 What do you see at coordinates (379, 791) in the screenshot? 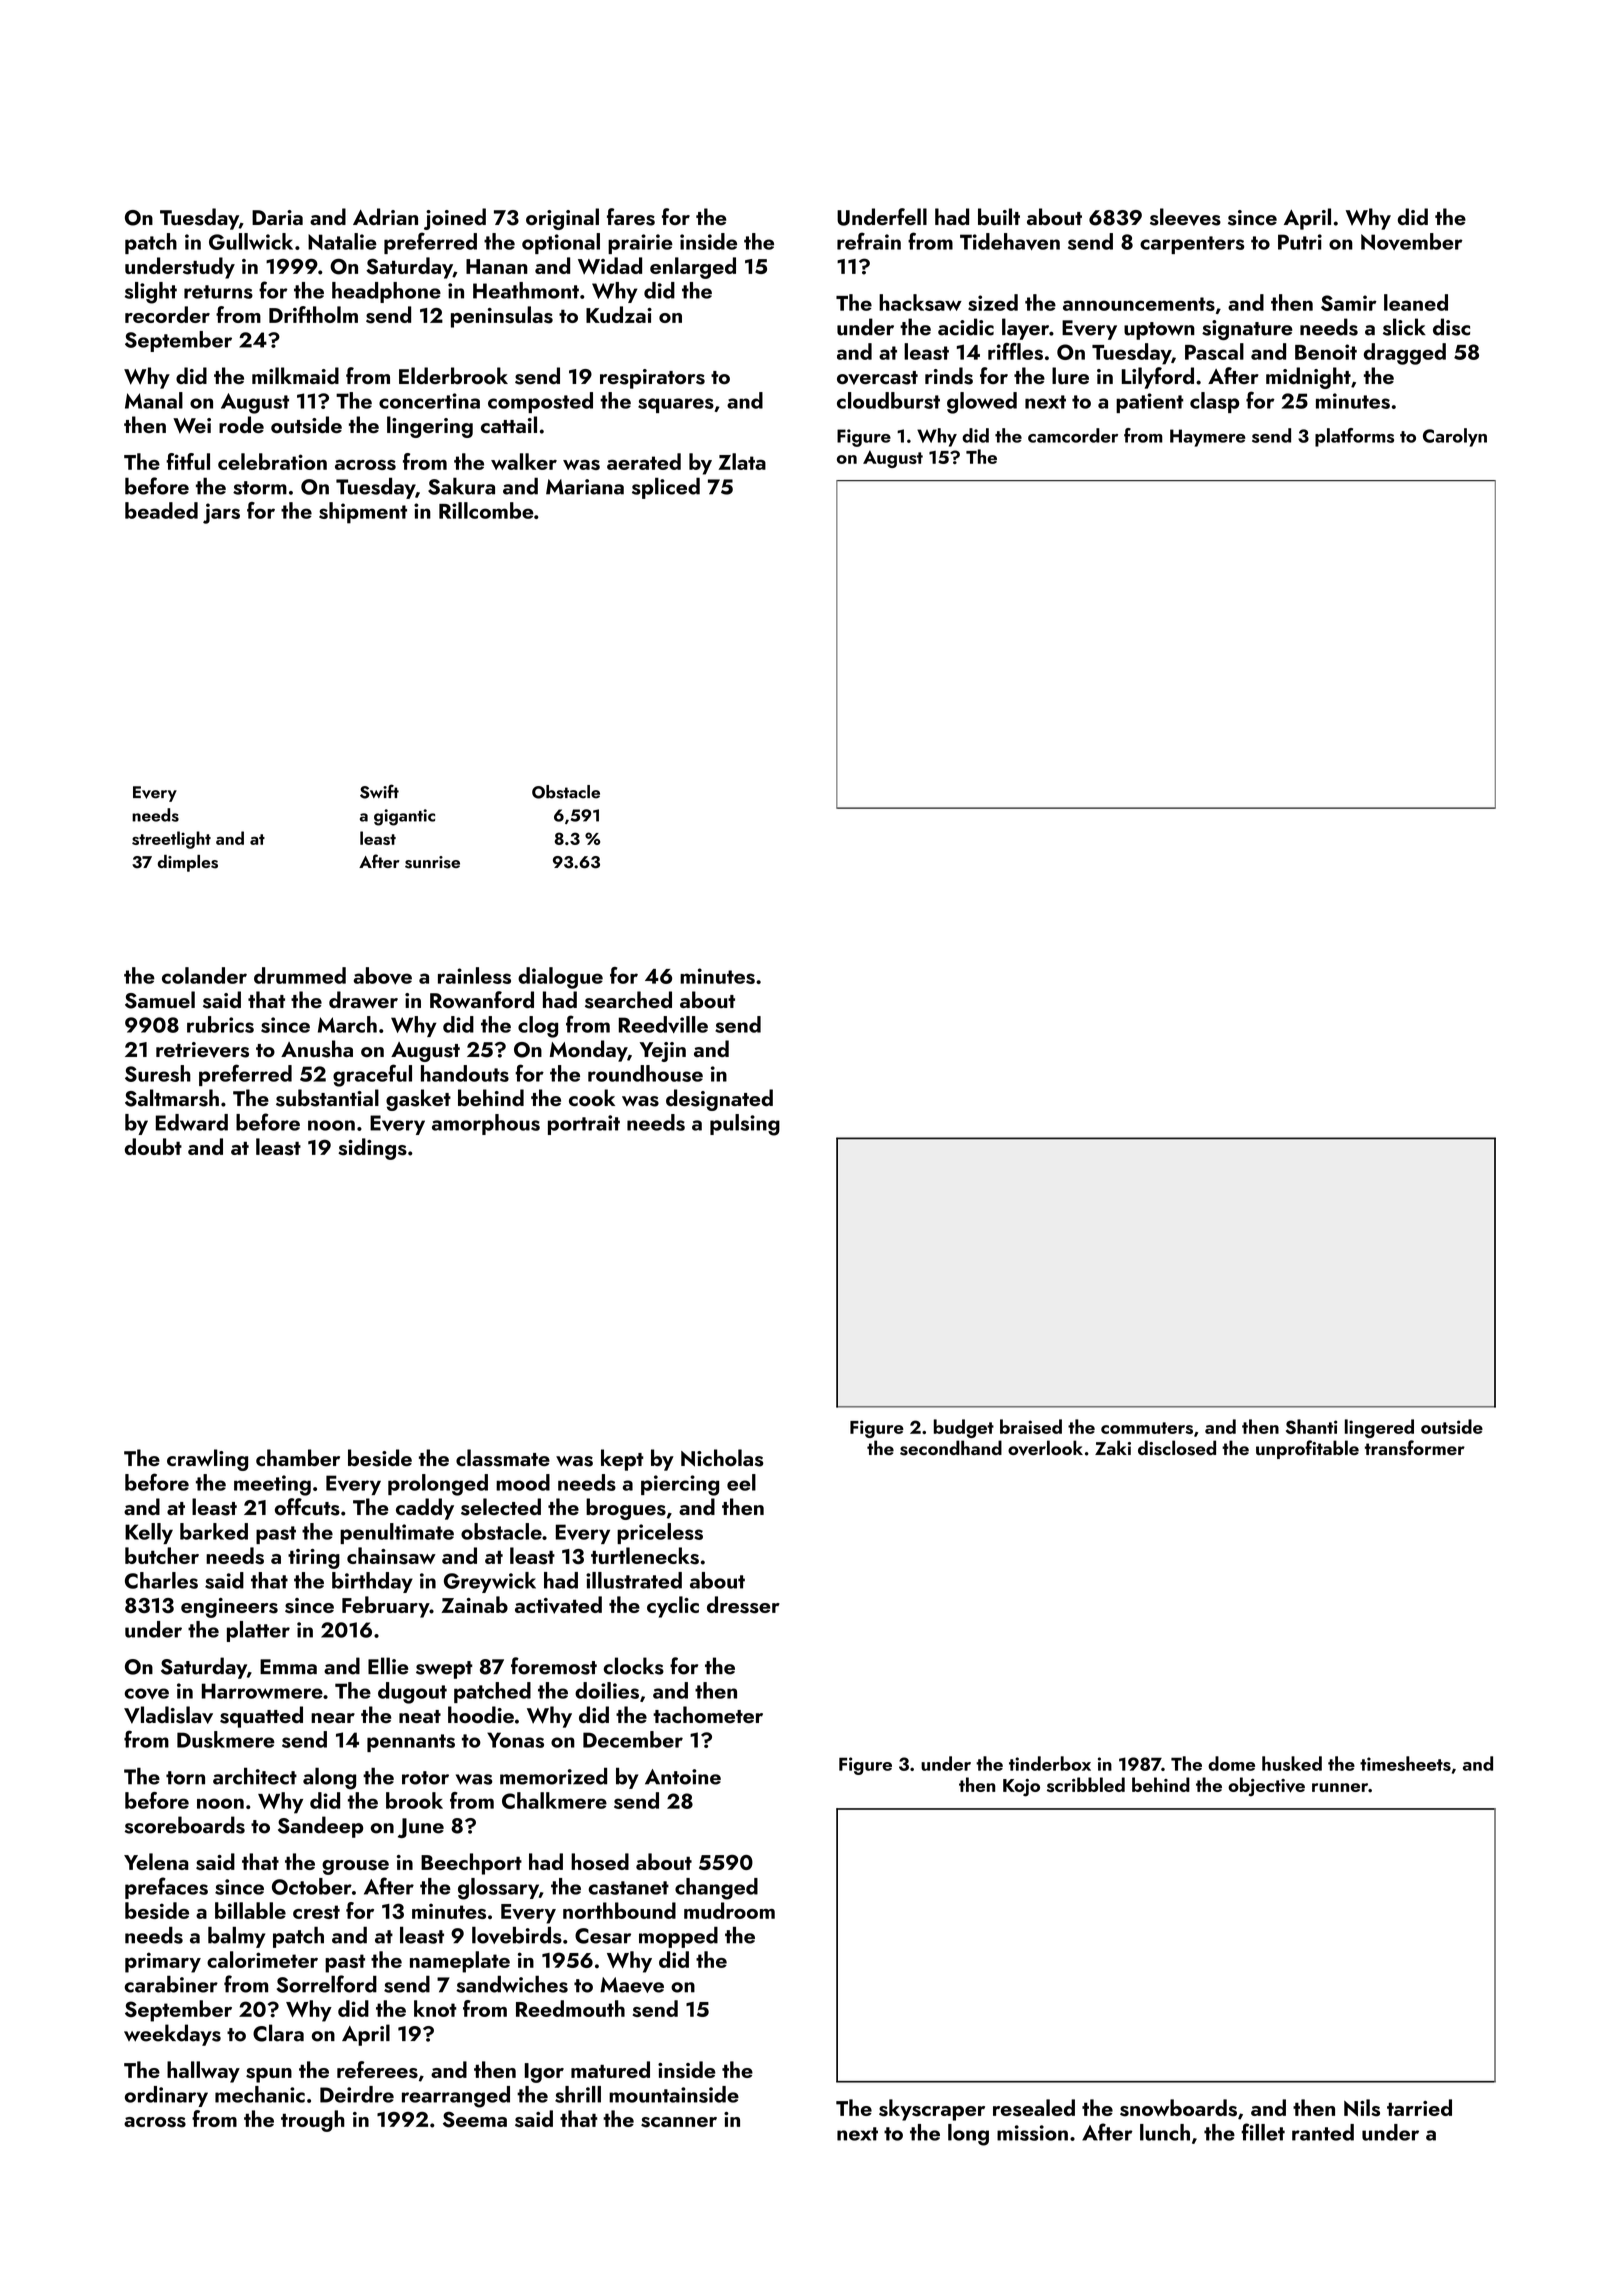
I see `Swift` at bounding box center [379, 791].
